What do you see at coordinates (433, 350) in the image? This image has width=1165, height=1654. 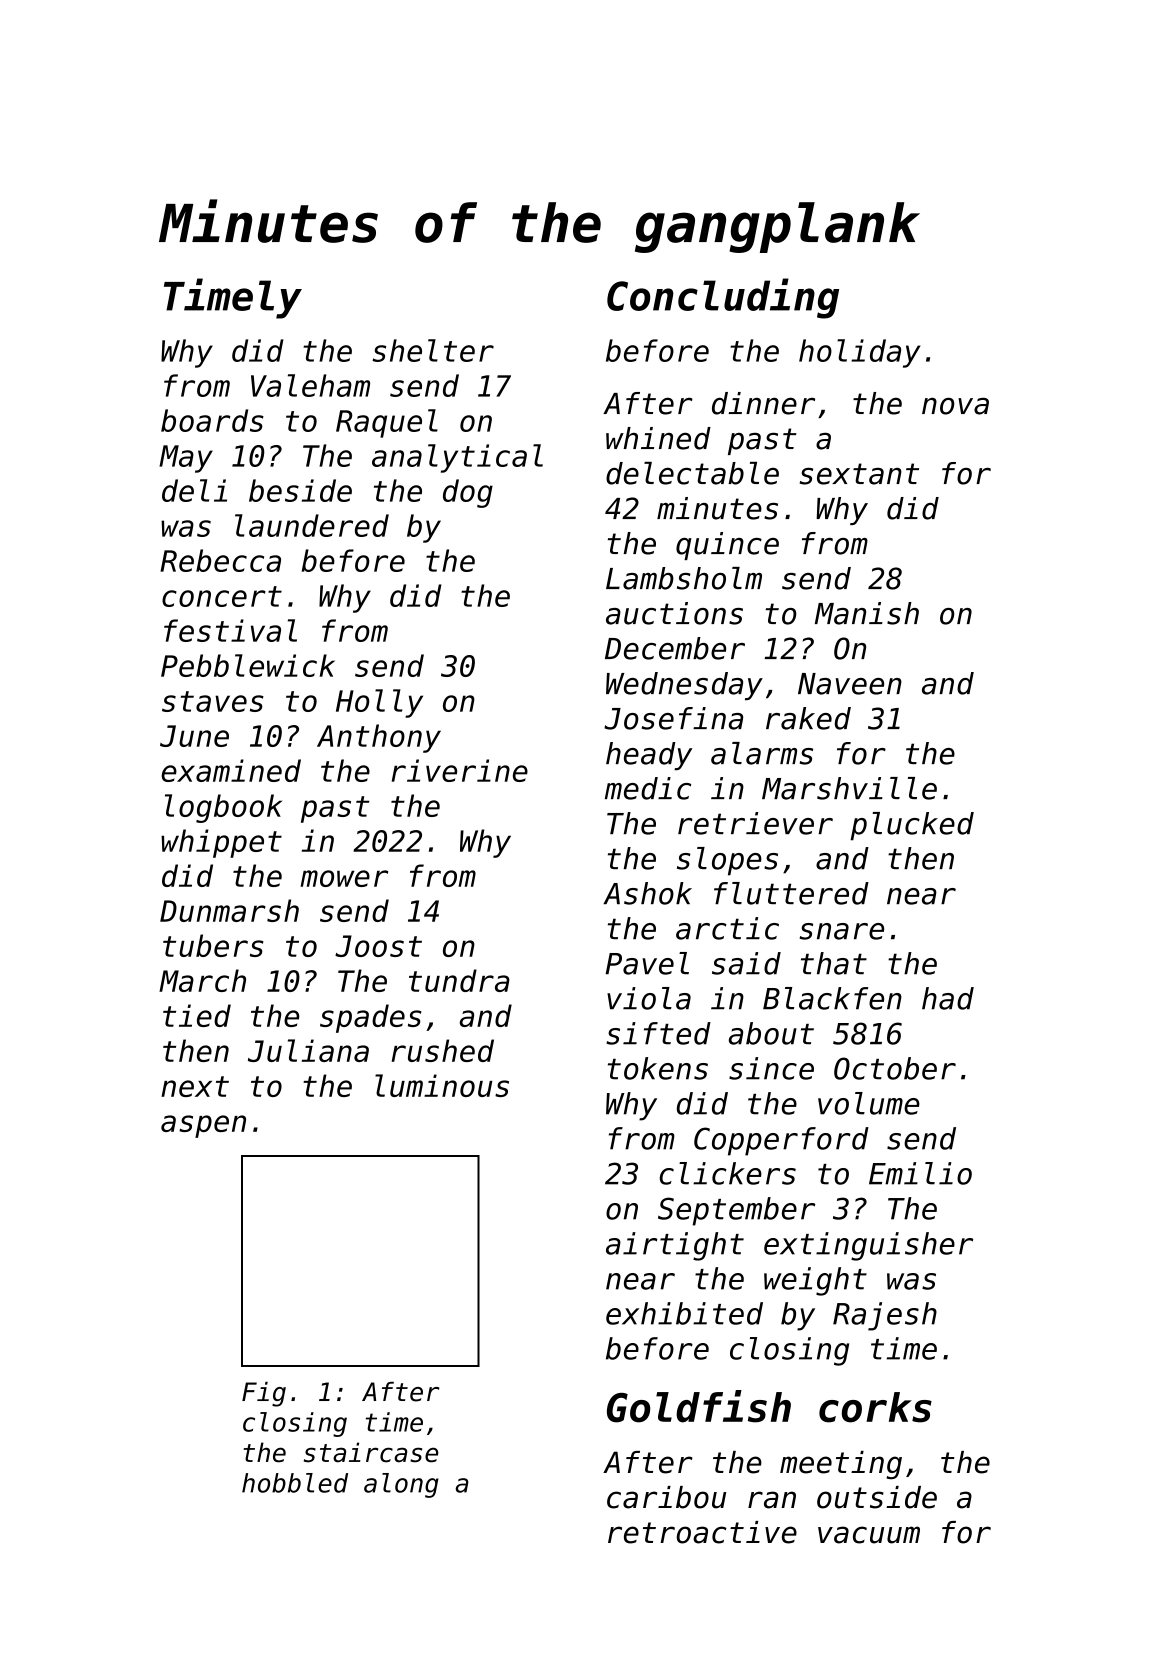 I see `shelter` at bounding box center [433, 350].
